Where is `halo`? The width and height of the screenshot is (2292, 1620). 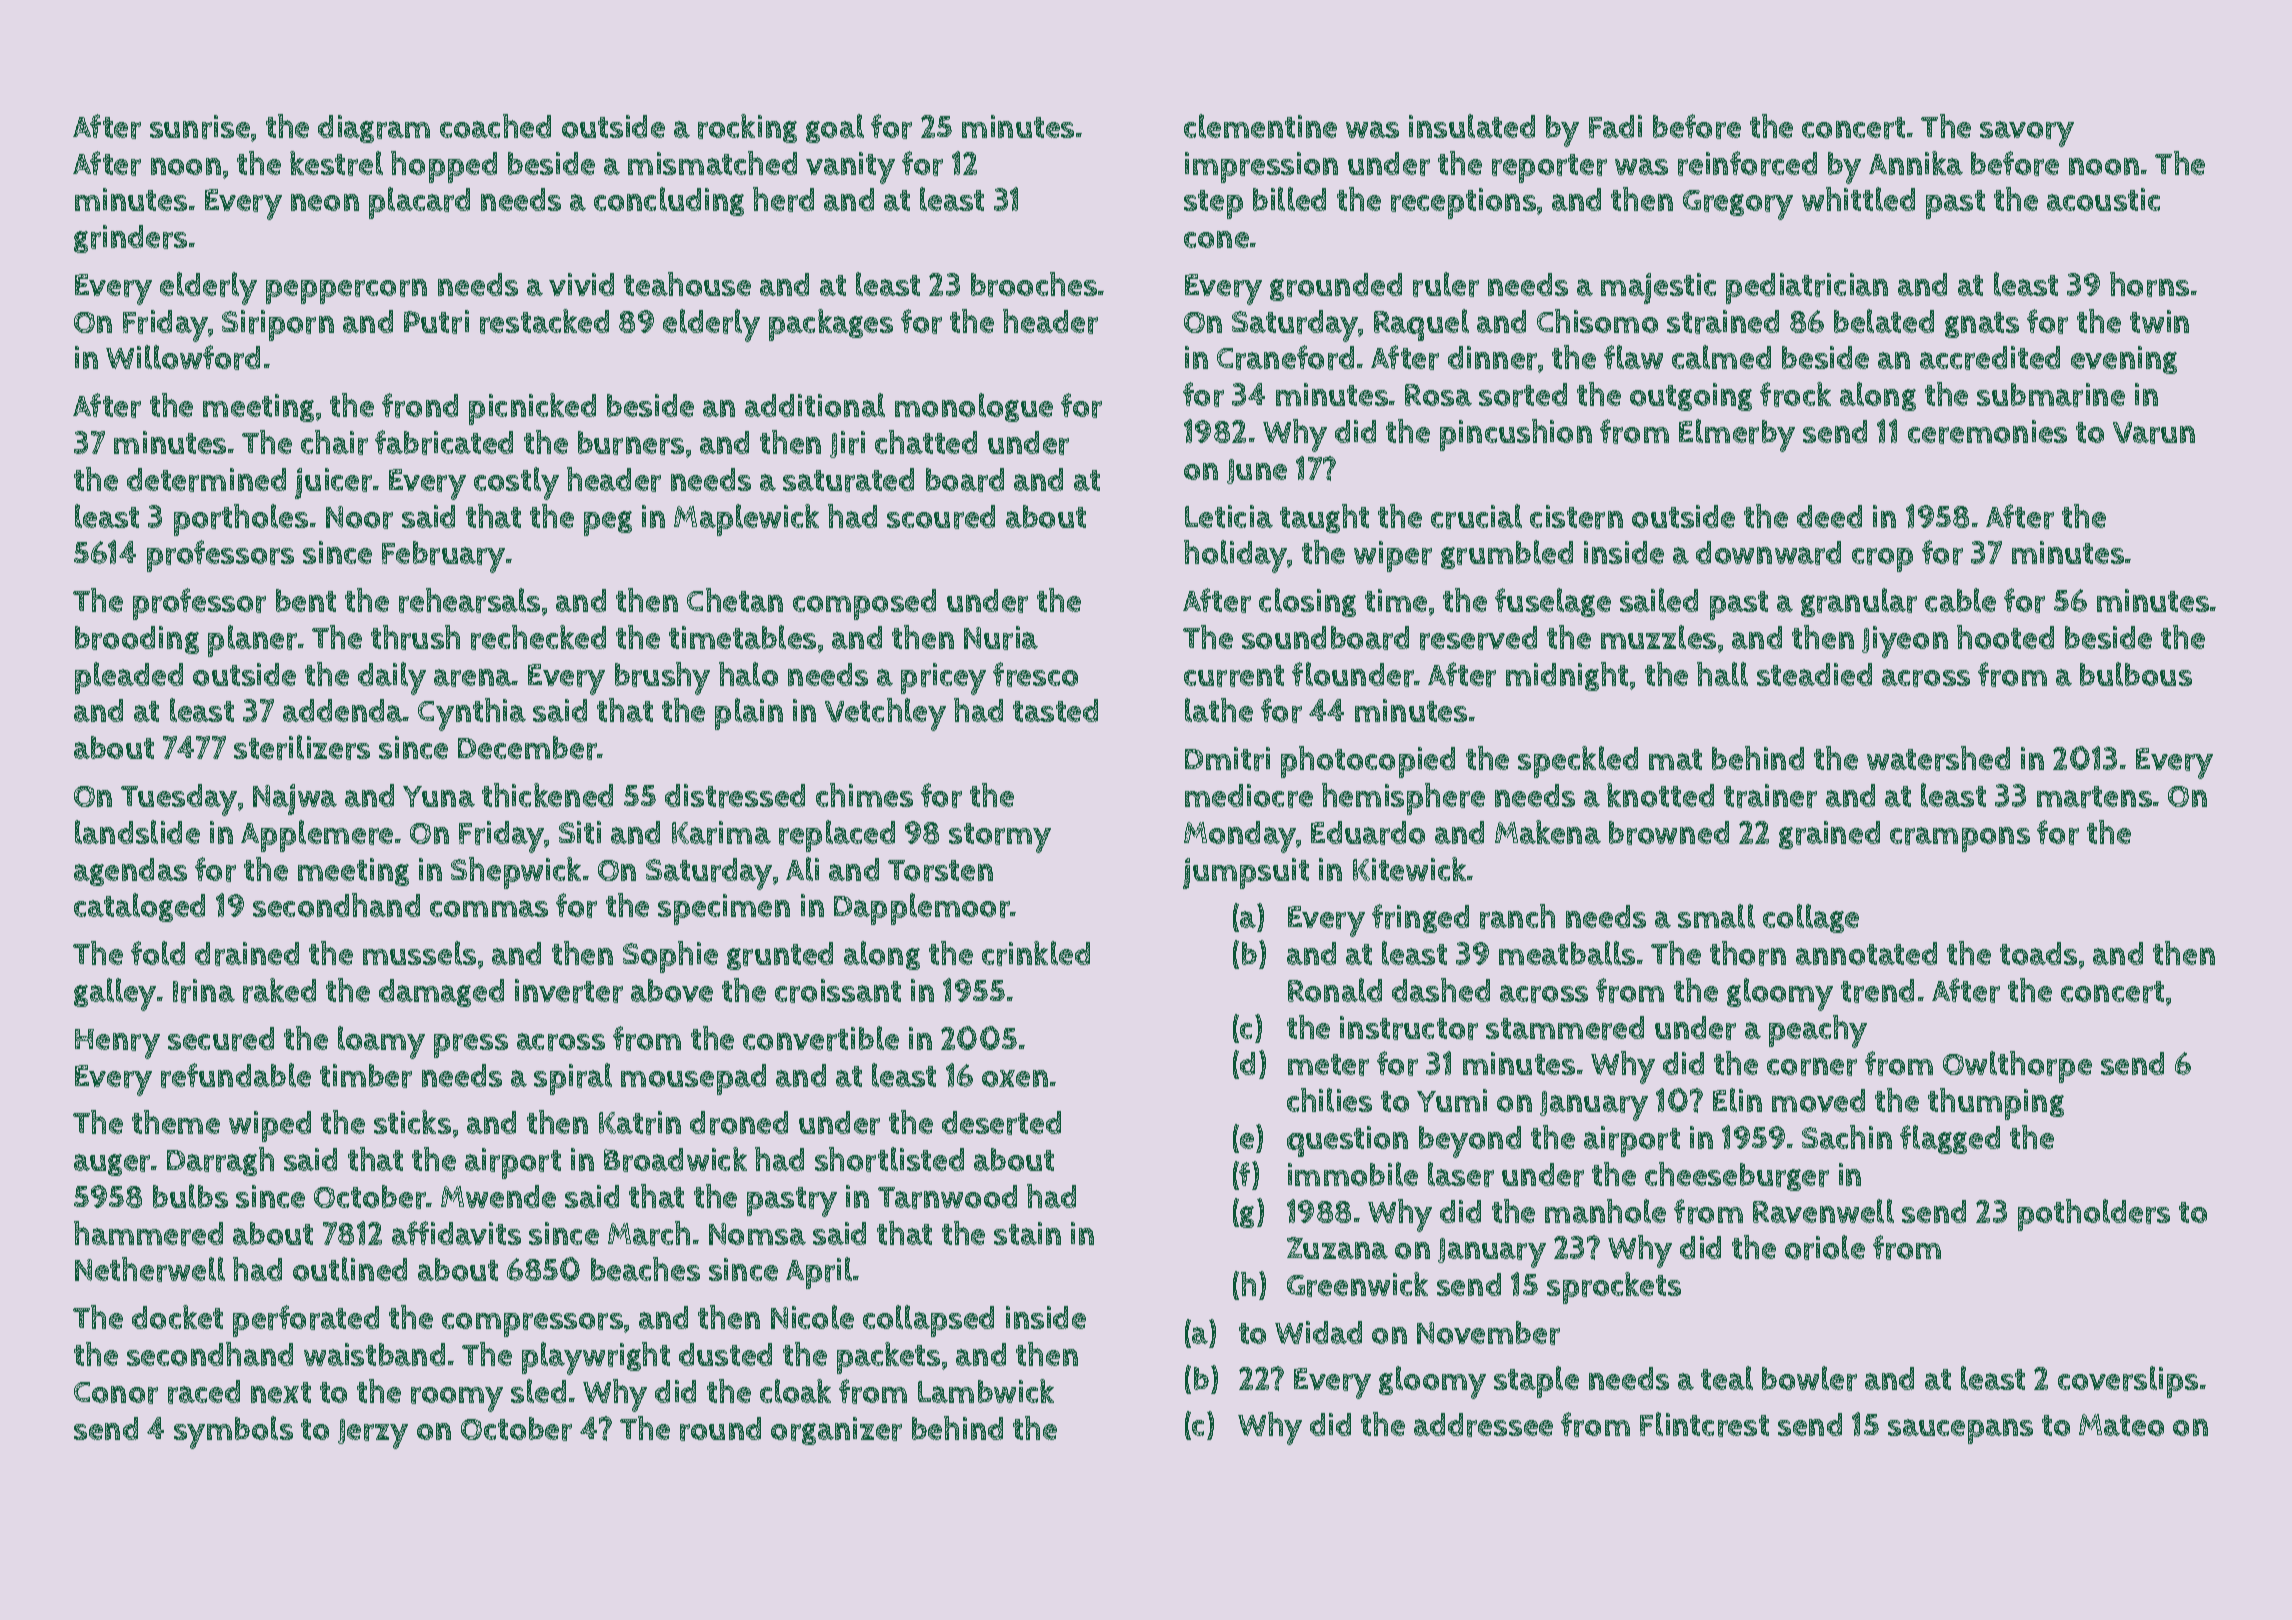 halo is located at coordinates (748, 674).
